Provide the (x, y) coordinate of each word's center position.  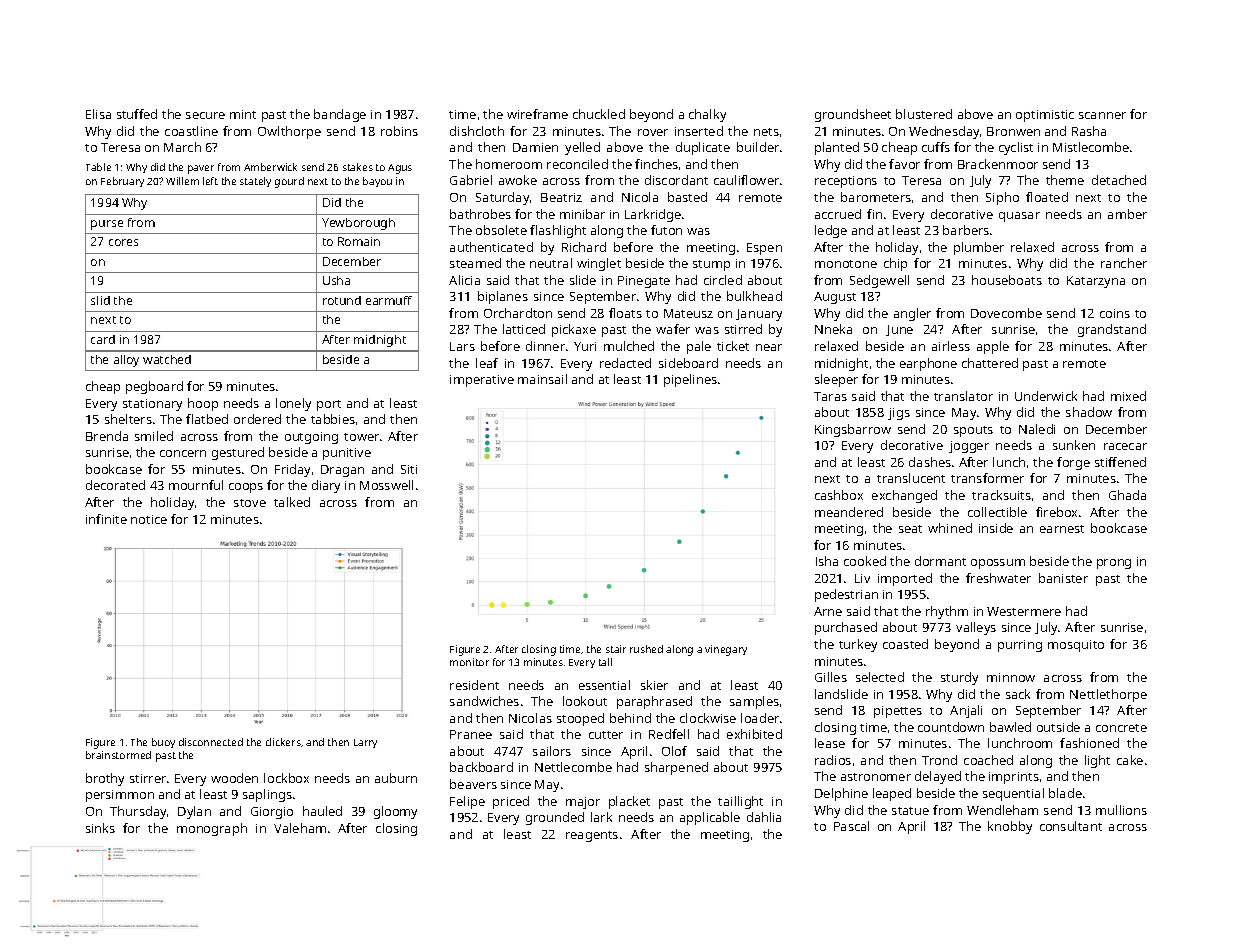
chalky (707, 115)
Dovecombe (1006, 313)
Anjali (966, 711)
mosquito (1076, 646)
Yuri (585, 346)
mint (243, 114)
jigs (899, 414)
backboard (481, 767)
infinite (106, 519)
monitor (469, 662)
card (103, 339)
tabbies (333, 419)
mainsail (542, 379)
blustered (924, 114)
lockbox (286, 778)
